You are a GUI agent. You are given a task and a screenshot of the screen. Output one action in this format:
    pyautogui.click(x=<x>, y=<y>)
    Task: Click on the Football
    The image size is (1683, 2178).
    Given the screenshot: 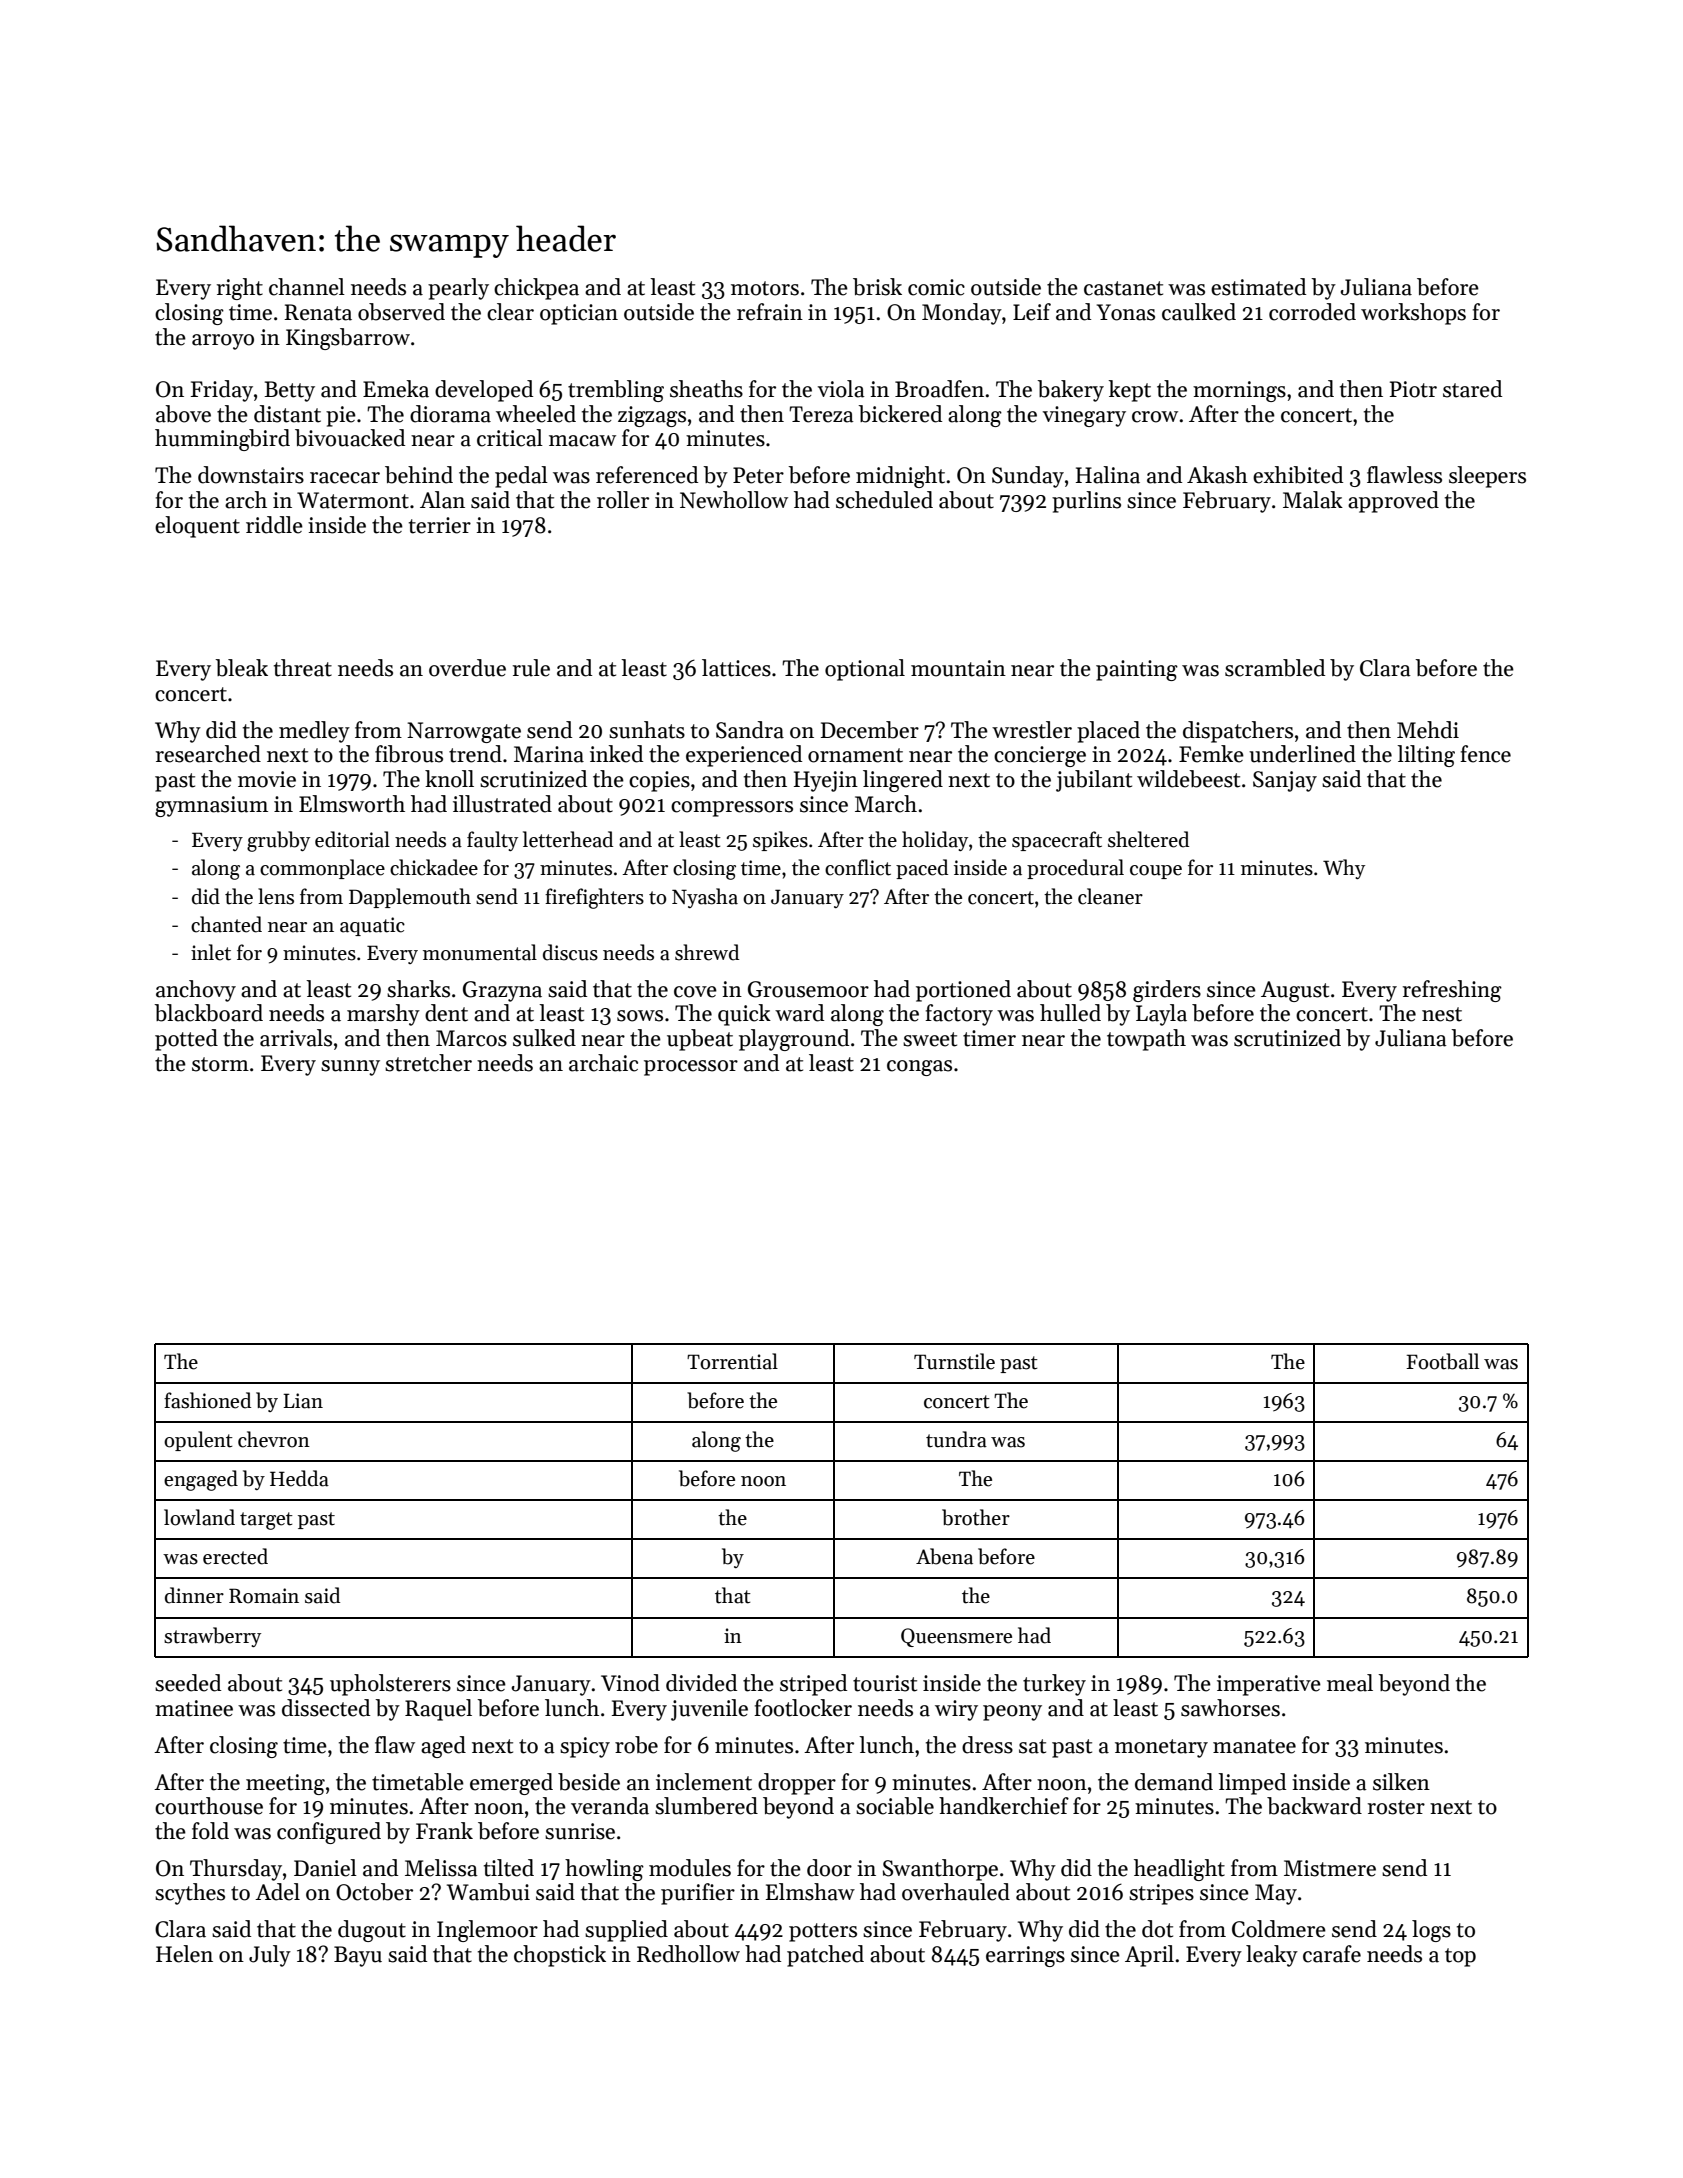 What is the action you would take?
    pyautogui.click(x=1442, y=1361)
